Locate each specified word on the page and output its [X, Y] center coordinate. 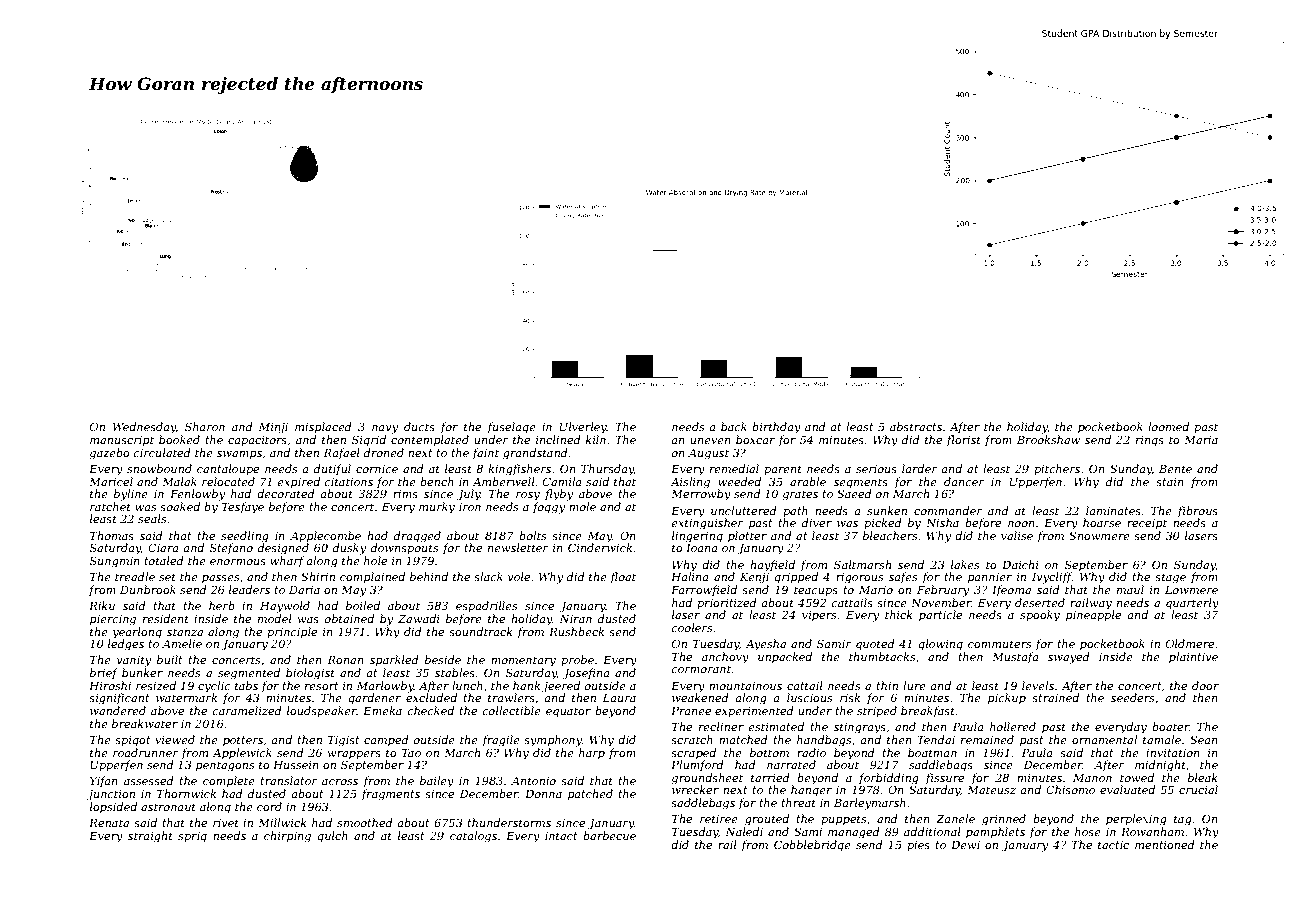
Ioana [702, 548]
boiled [363, 605]
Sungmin [115, 562]
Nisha [942, 522]
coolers [692, 627]
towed [1137, 777]
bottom [769, 752]
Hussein [296, 765]
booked [179, 439]
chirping [287, 837]
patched [590, 795]
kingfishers [519, 470]
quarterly [1192, 604]
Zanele [955, 818]
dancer [964, 481]
